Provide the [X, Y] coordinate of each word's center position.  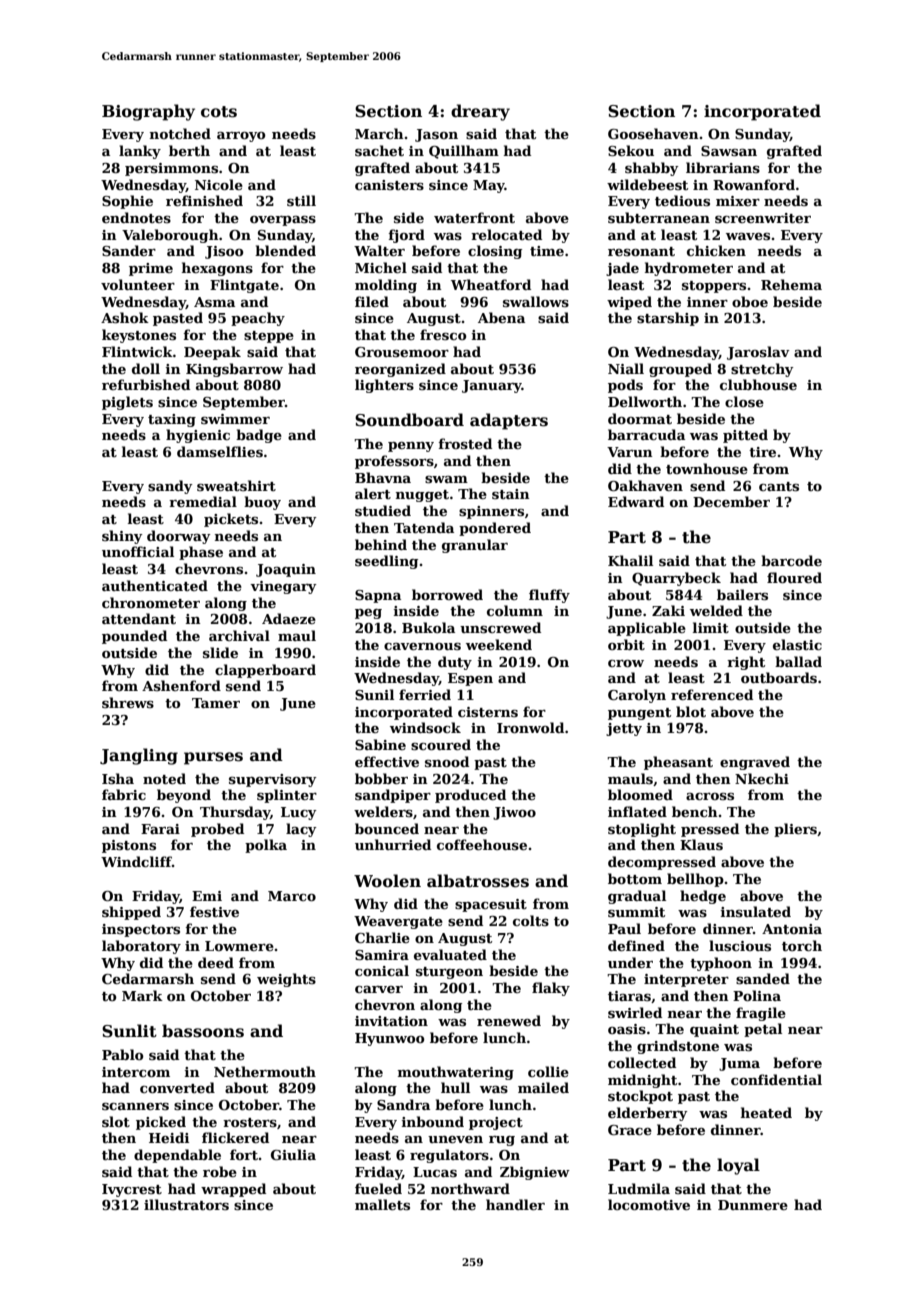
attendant [139, 618]
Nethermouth [265, 1071]
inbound [433, 1121]
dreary [480, 112]
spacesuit [491, 905]
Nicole [219, 184]
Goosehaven [653, 133]
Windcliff [136, 861]
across [710, 796]
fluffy [549, 596]
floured [794, 577]
